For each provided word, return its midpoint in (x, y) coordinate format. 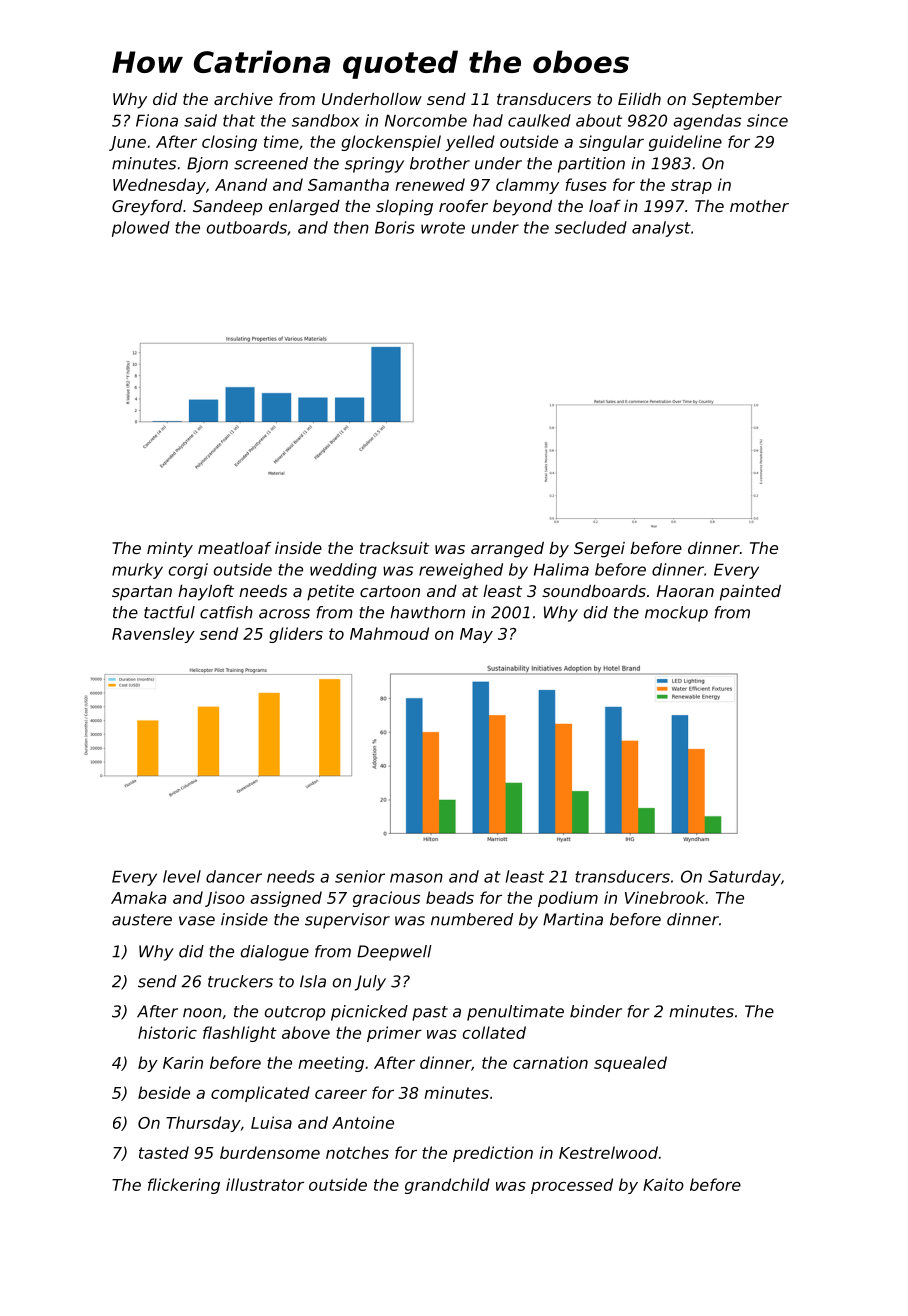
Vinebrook (665, 897)
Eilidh (639, 99)
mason (416, 878)
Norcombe (426, 120)
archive (243, 99)
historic (167, 1032)
